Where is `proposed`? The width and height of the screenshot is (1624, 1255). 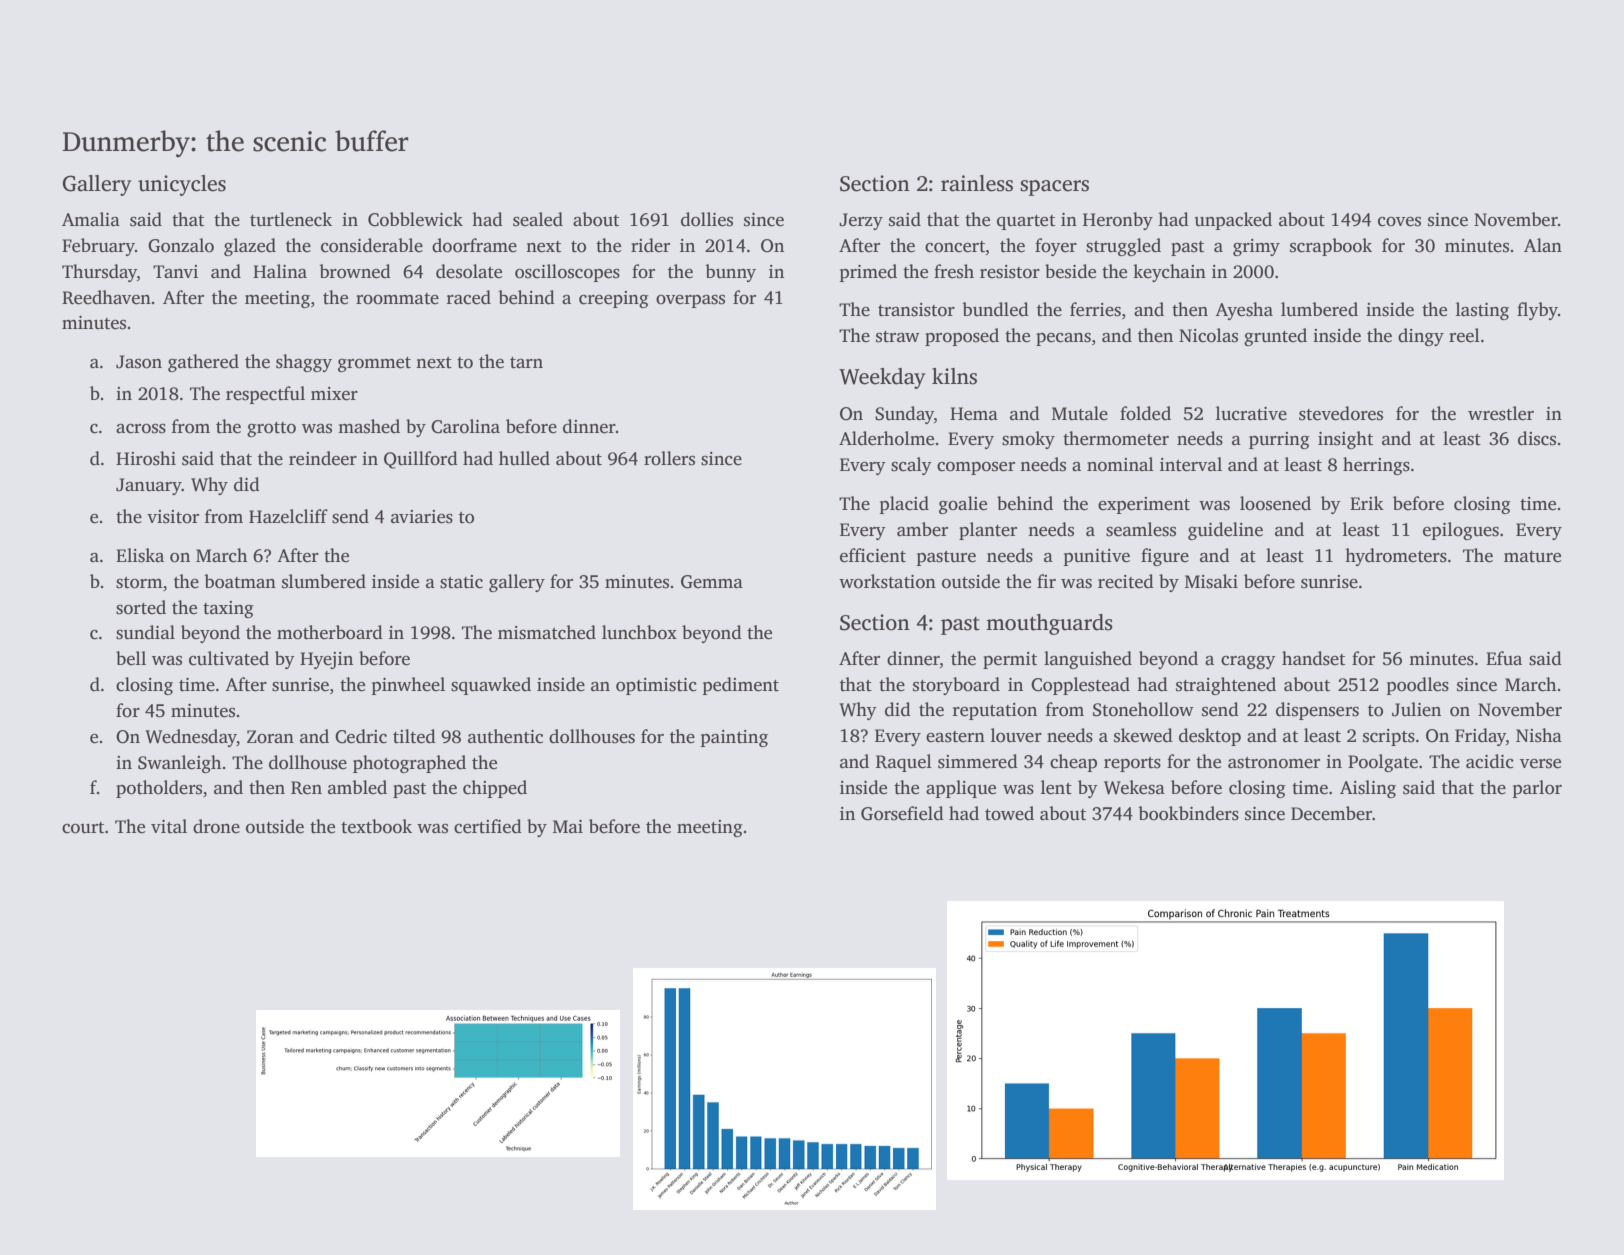
proposed is located at coordinates (962, 337).
